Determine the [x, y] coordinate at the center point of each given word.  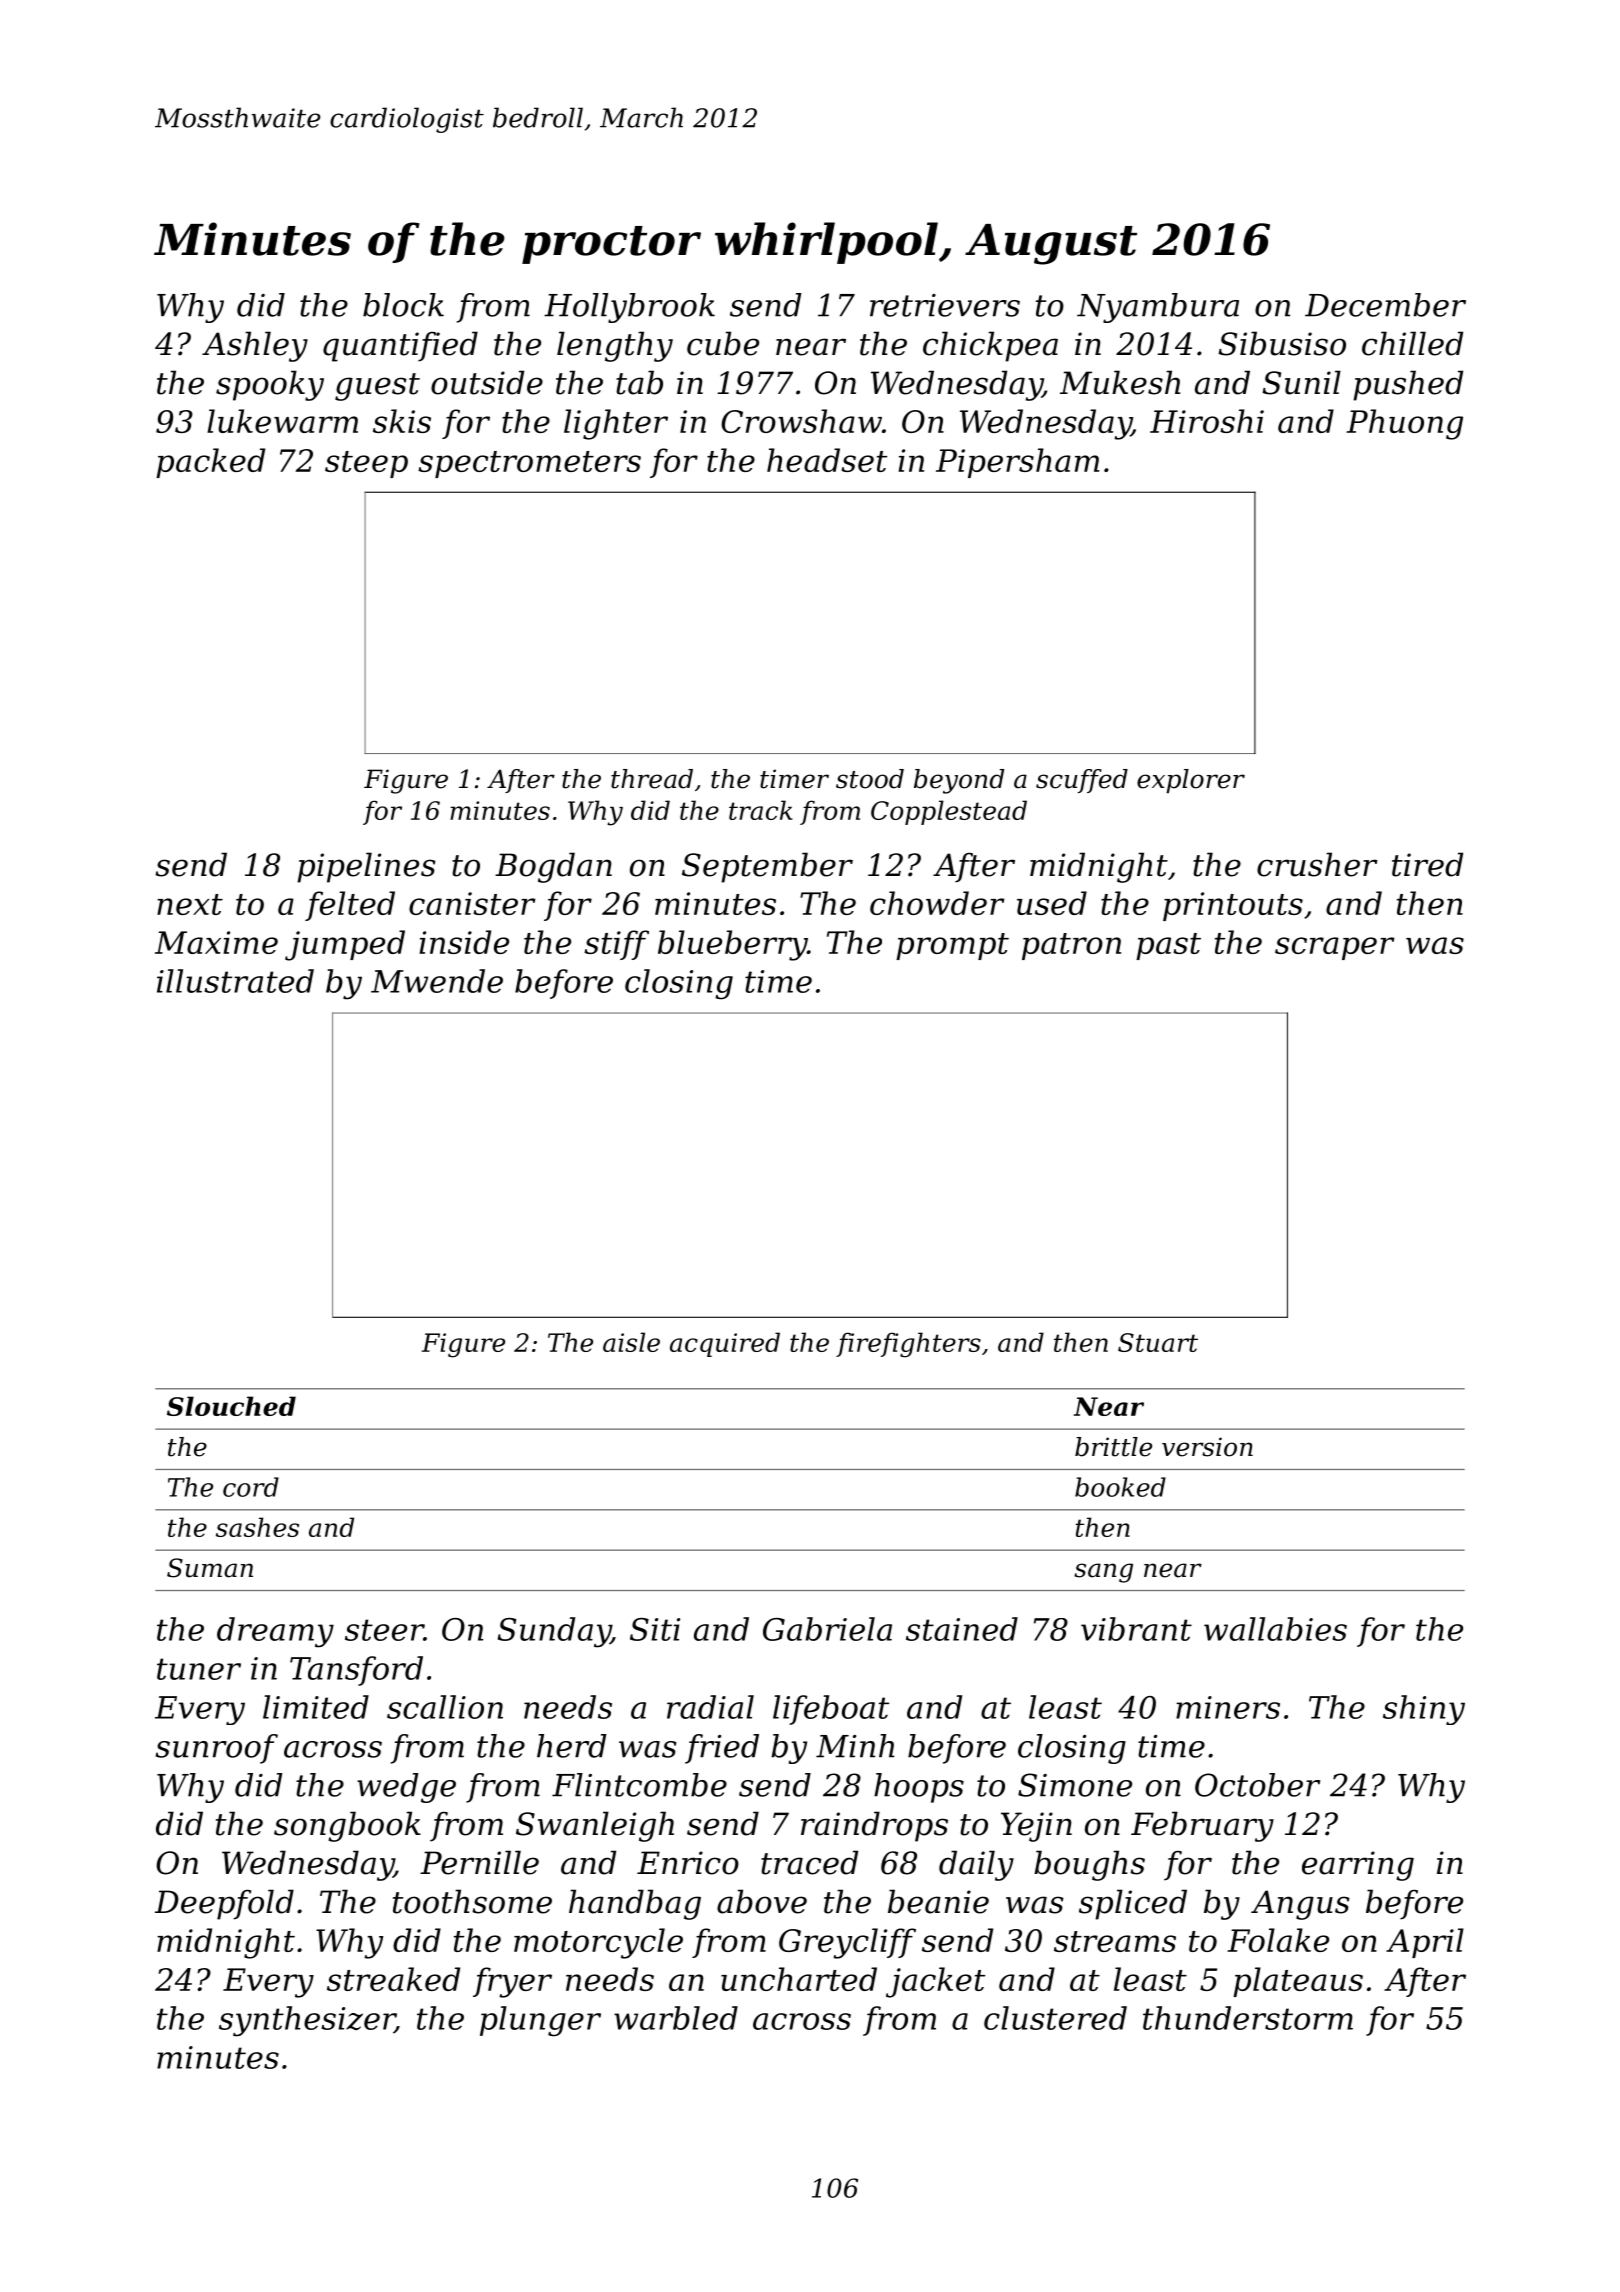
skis [402, 421]
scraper [1335, 948]
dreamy [275, 1632]
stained [962, 1629]
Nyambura [1158, 308]
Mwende [437, 981]
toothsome [472, 1901]
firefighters [908, 1345]
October [1257, 1785]
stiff [616, 945]
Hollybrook [629, 308]
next [190, 904]
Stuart [1158, 1342]
